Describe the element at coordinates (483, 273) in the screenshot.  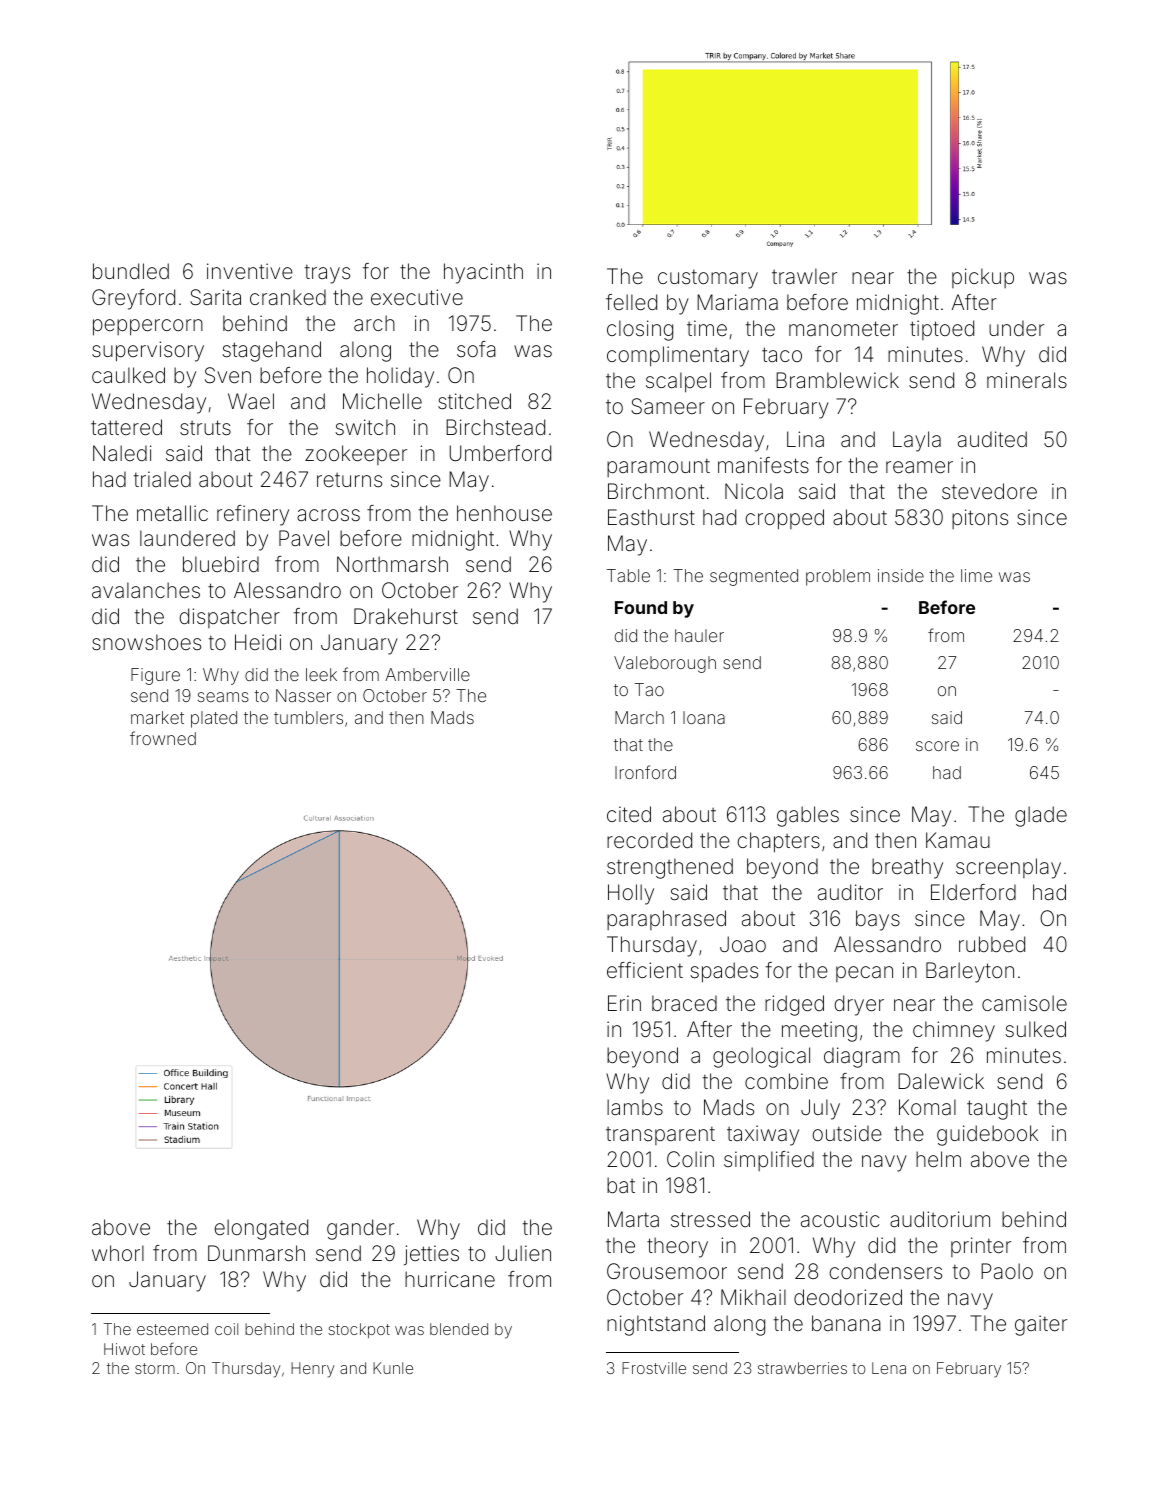
I see `hyacinth` at that location.
